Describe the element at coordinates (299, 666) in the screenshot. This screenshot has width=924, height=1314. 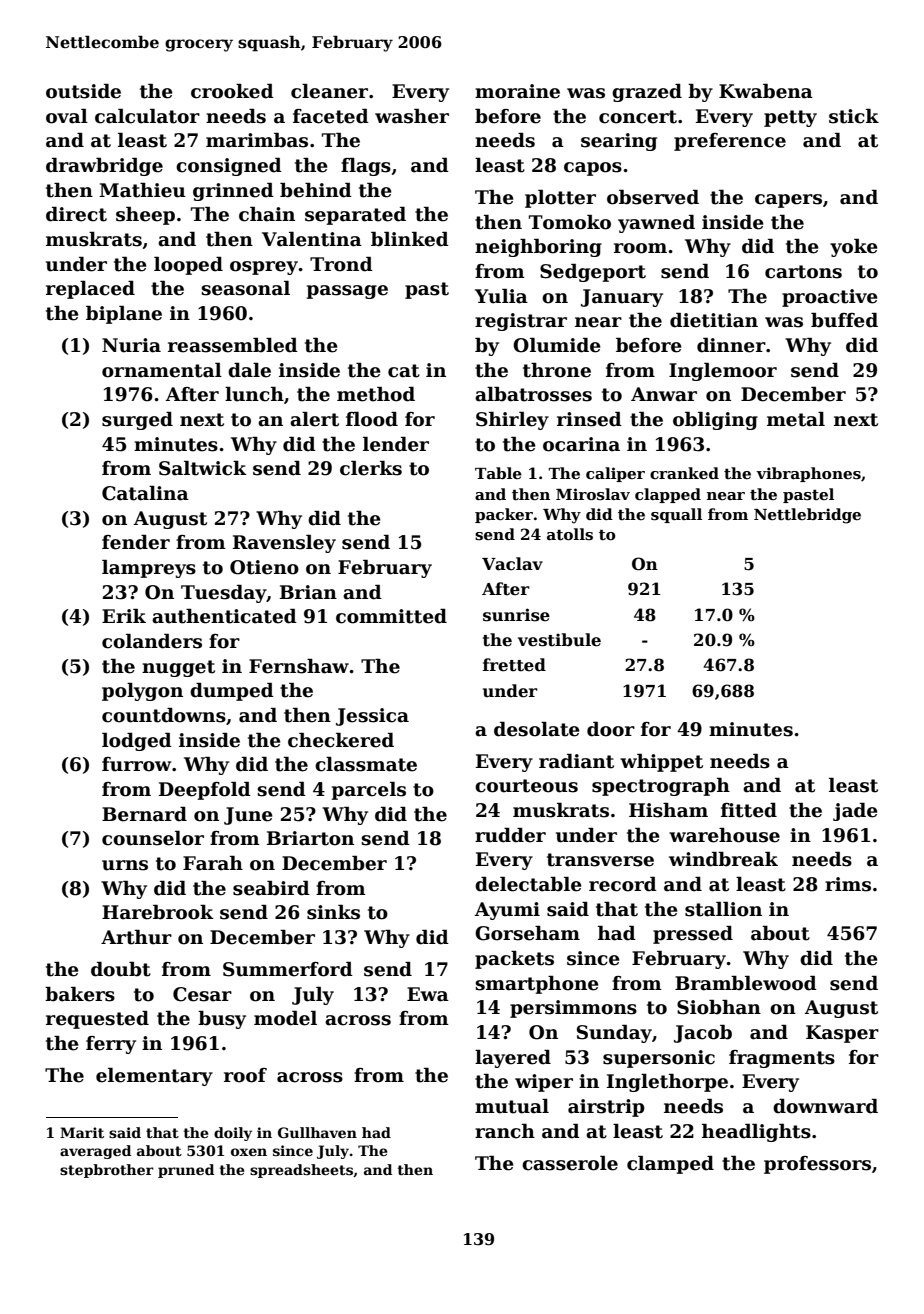
I see `Fernshaw` at that location.
